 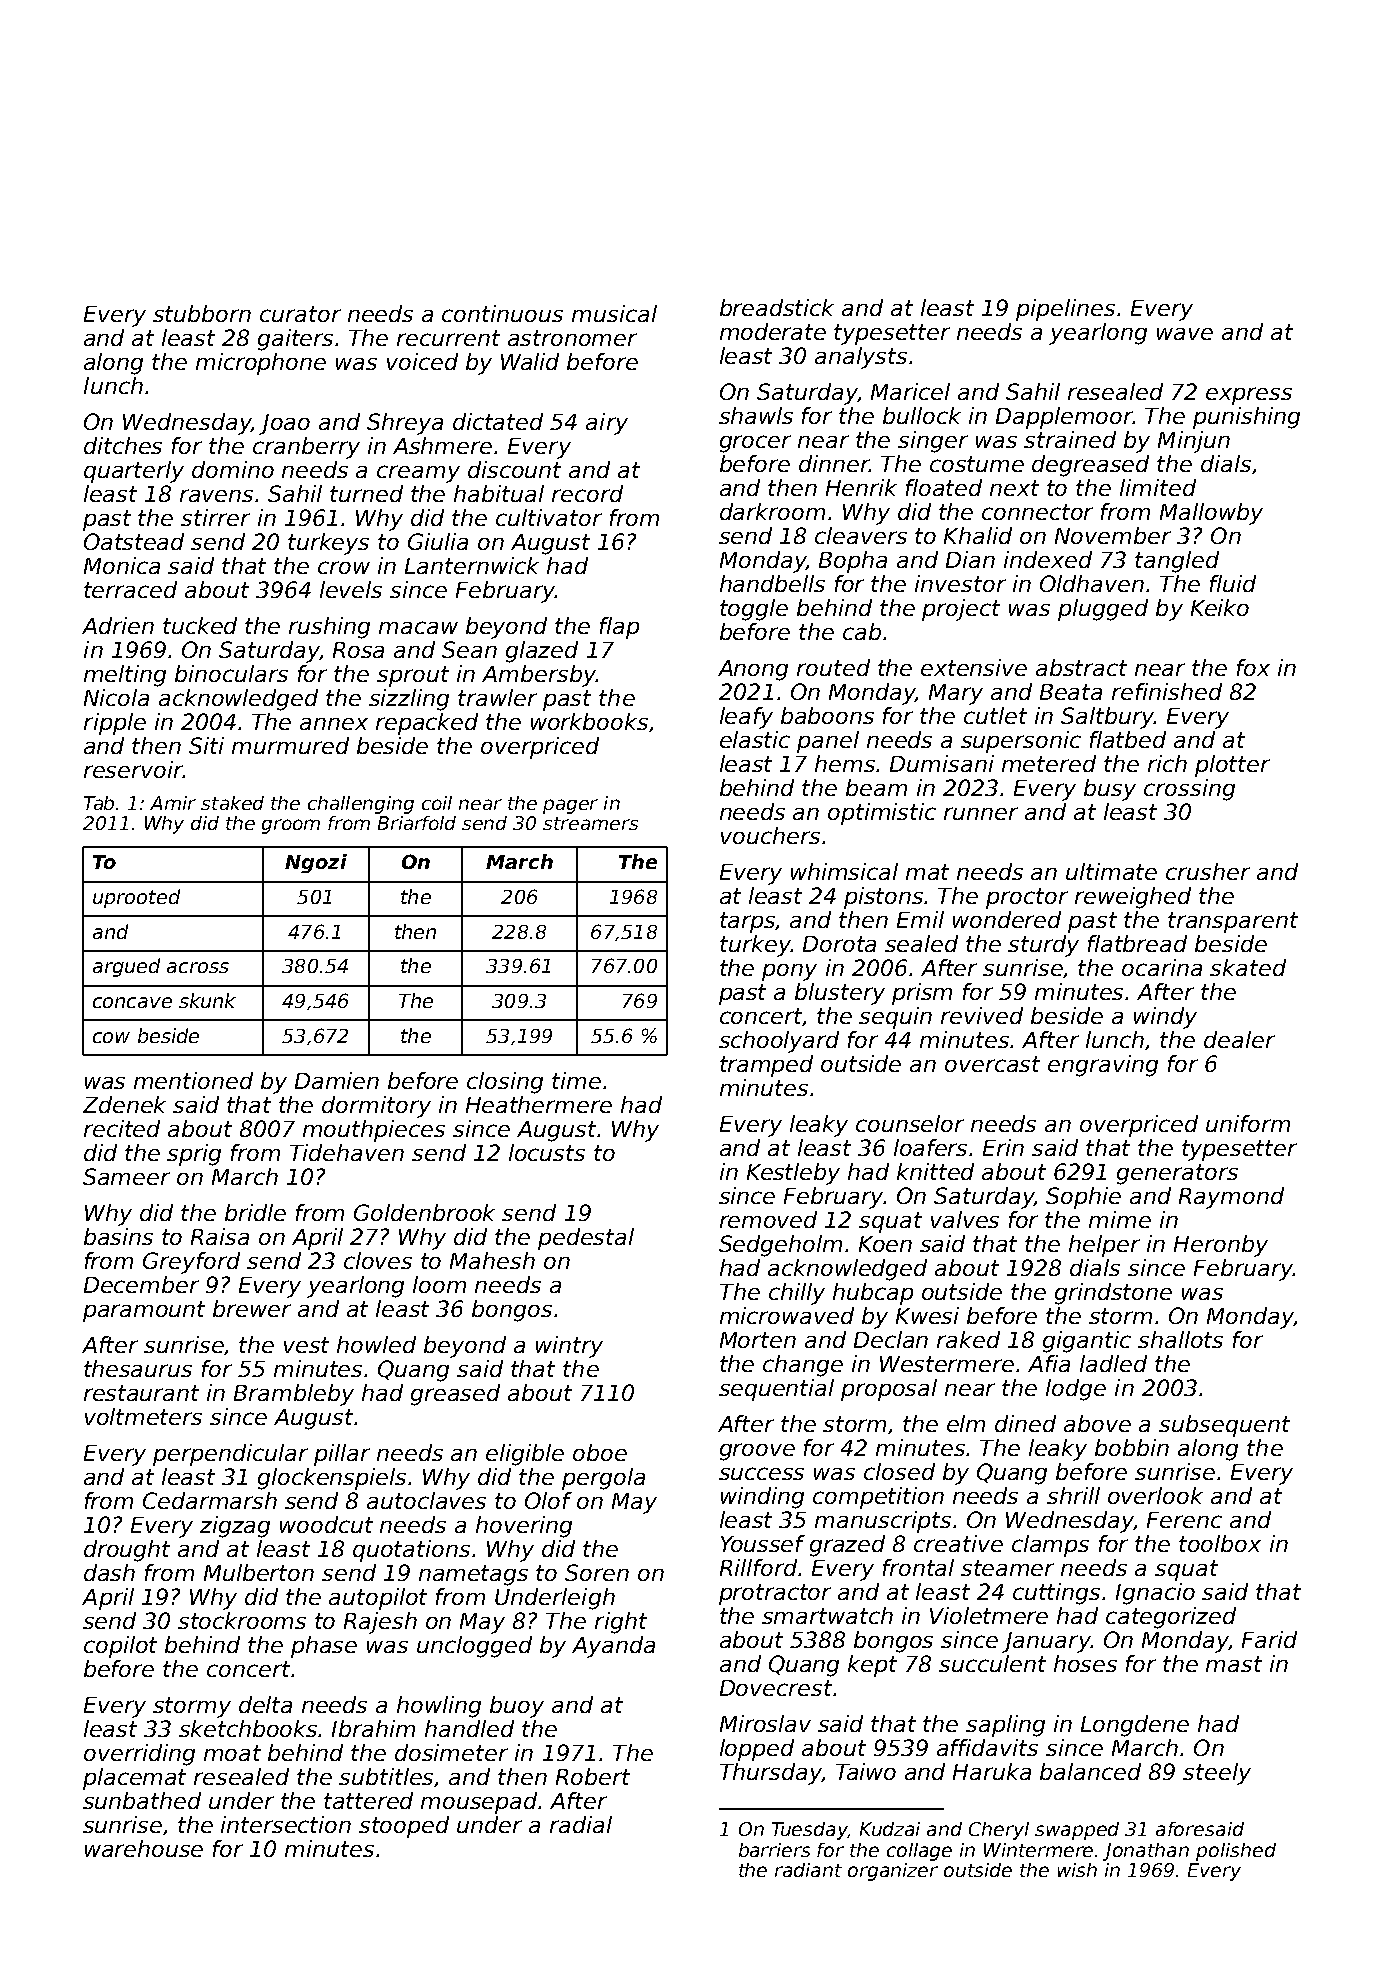 I want to click on Soren, so click(x=597, y=1572).
